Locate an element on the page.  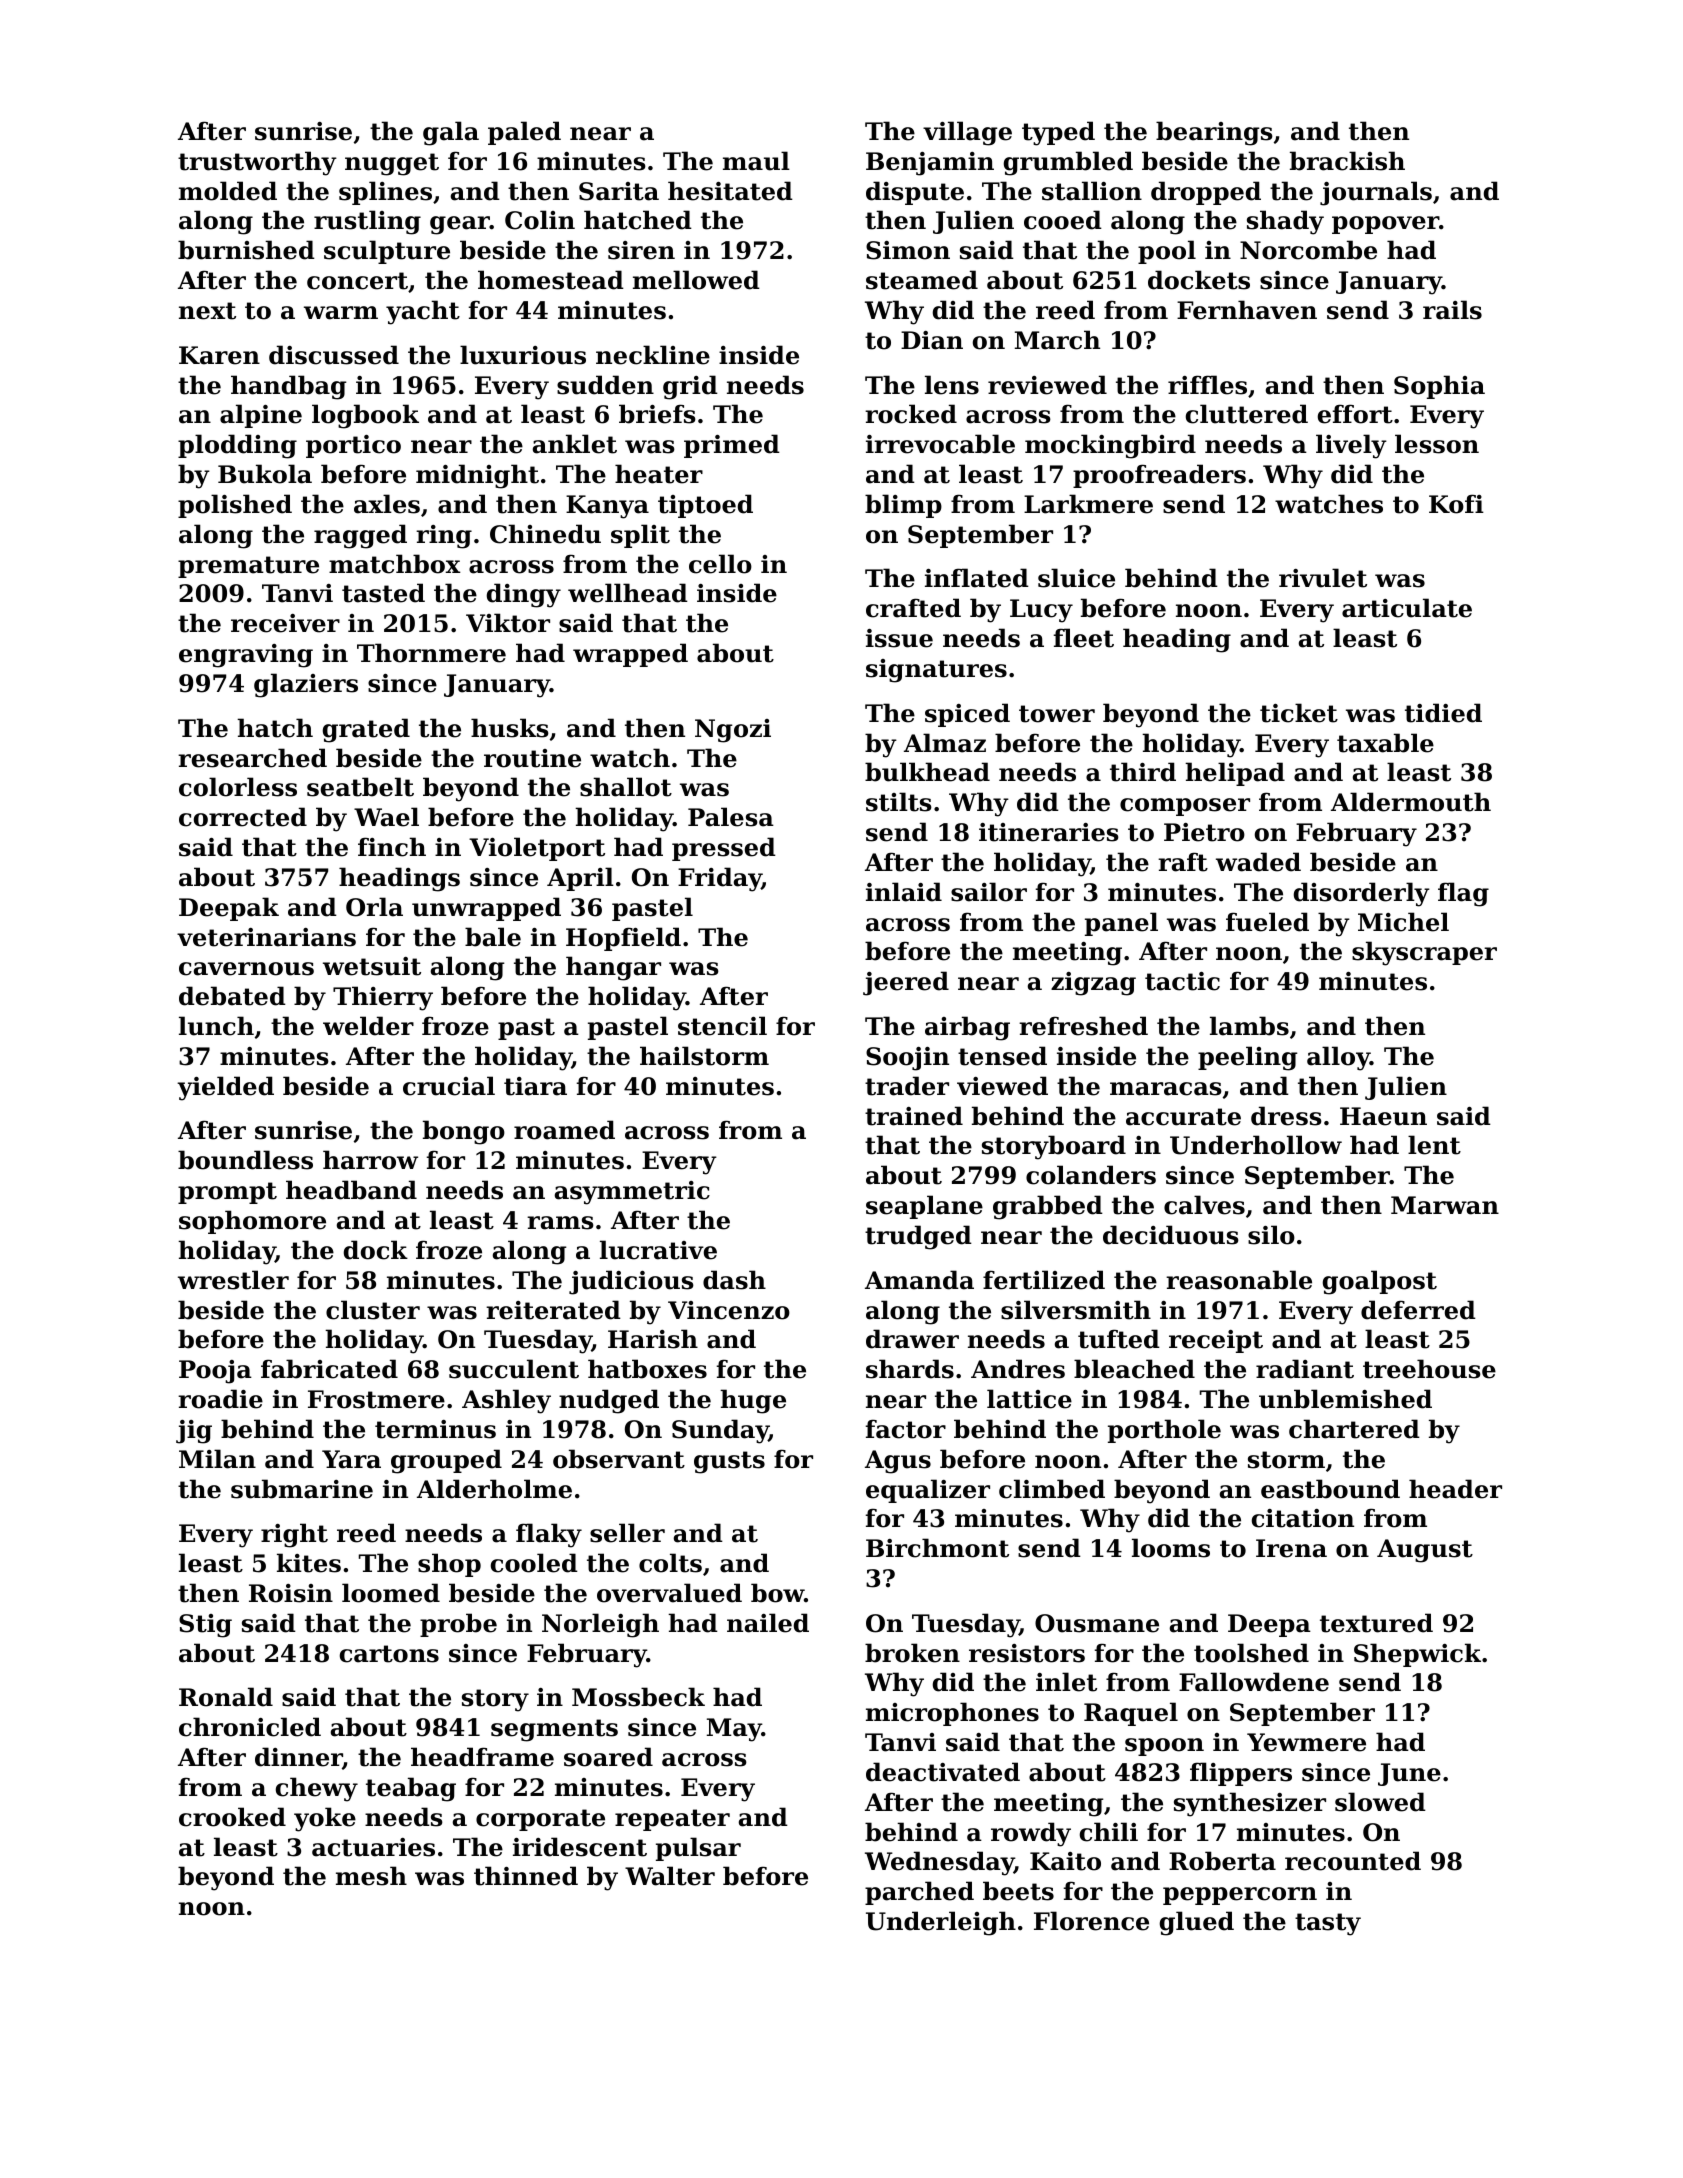
mesh is located at coordinates (371, 1876).
